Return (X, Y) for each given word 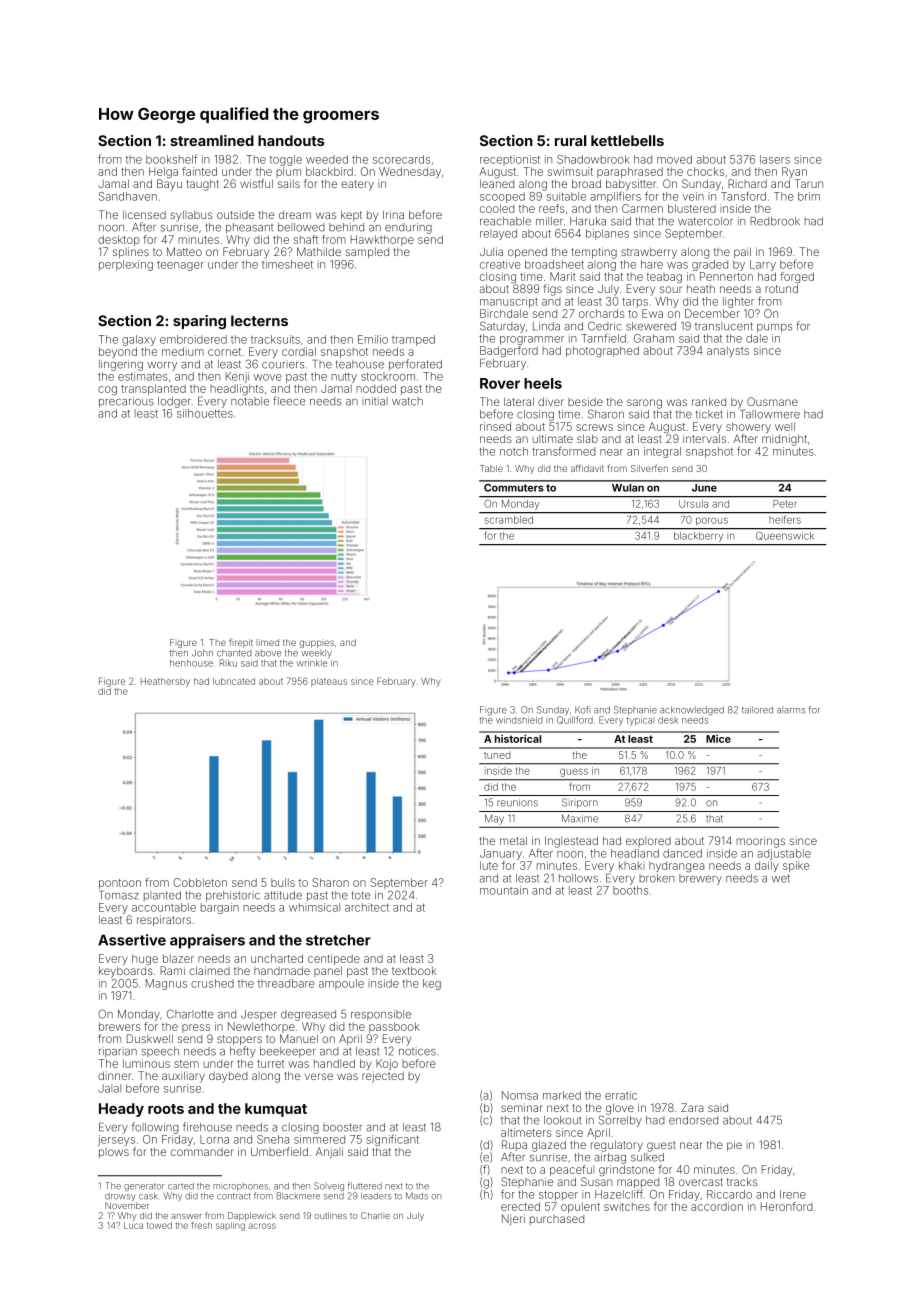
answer (186, 1216)
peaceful (572, 1170)
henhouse (191, 663)
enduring (408, 228)
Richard (747, 183)
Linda (546, 326)
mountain (504, 890)
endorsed (693, 1120)
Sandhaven (128, 196)
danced (682, 853)
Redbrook (775, 221)
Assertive (132, 940)
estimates (143, 376)
